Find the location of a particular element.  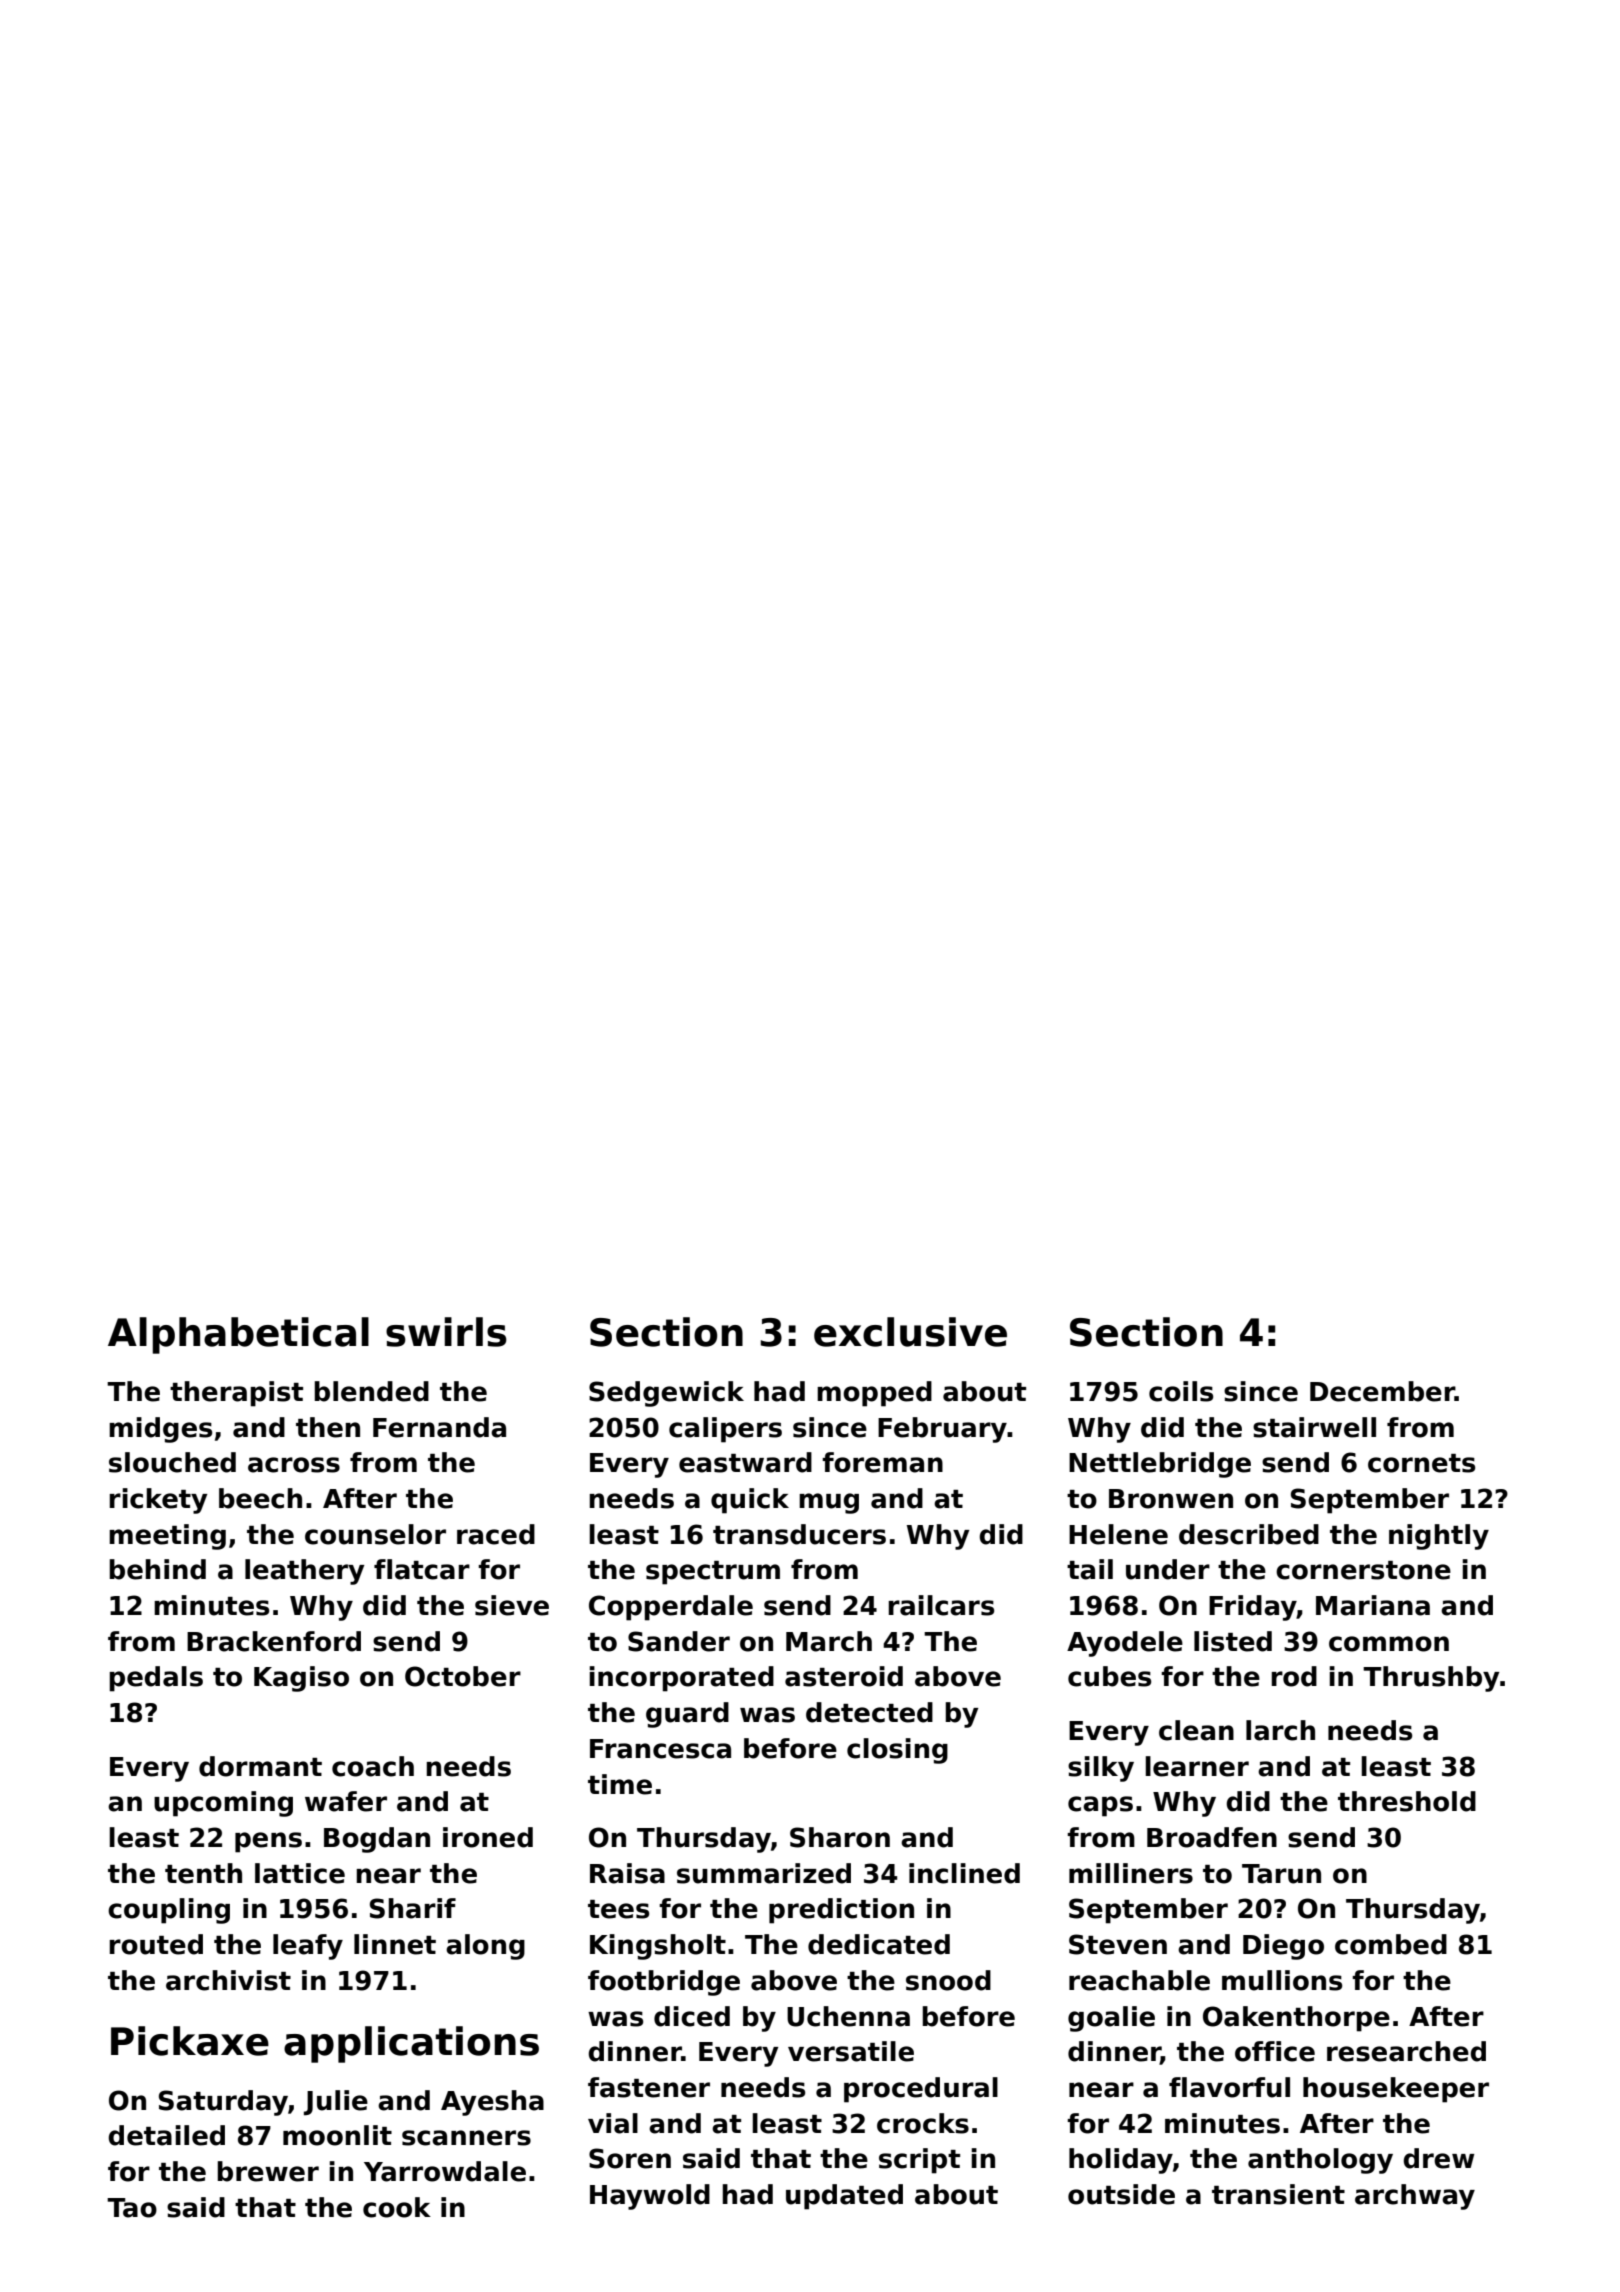

Alphabetical is located at coordinates (238, 1335).
